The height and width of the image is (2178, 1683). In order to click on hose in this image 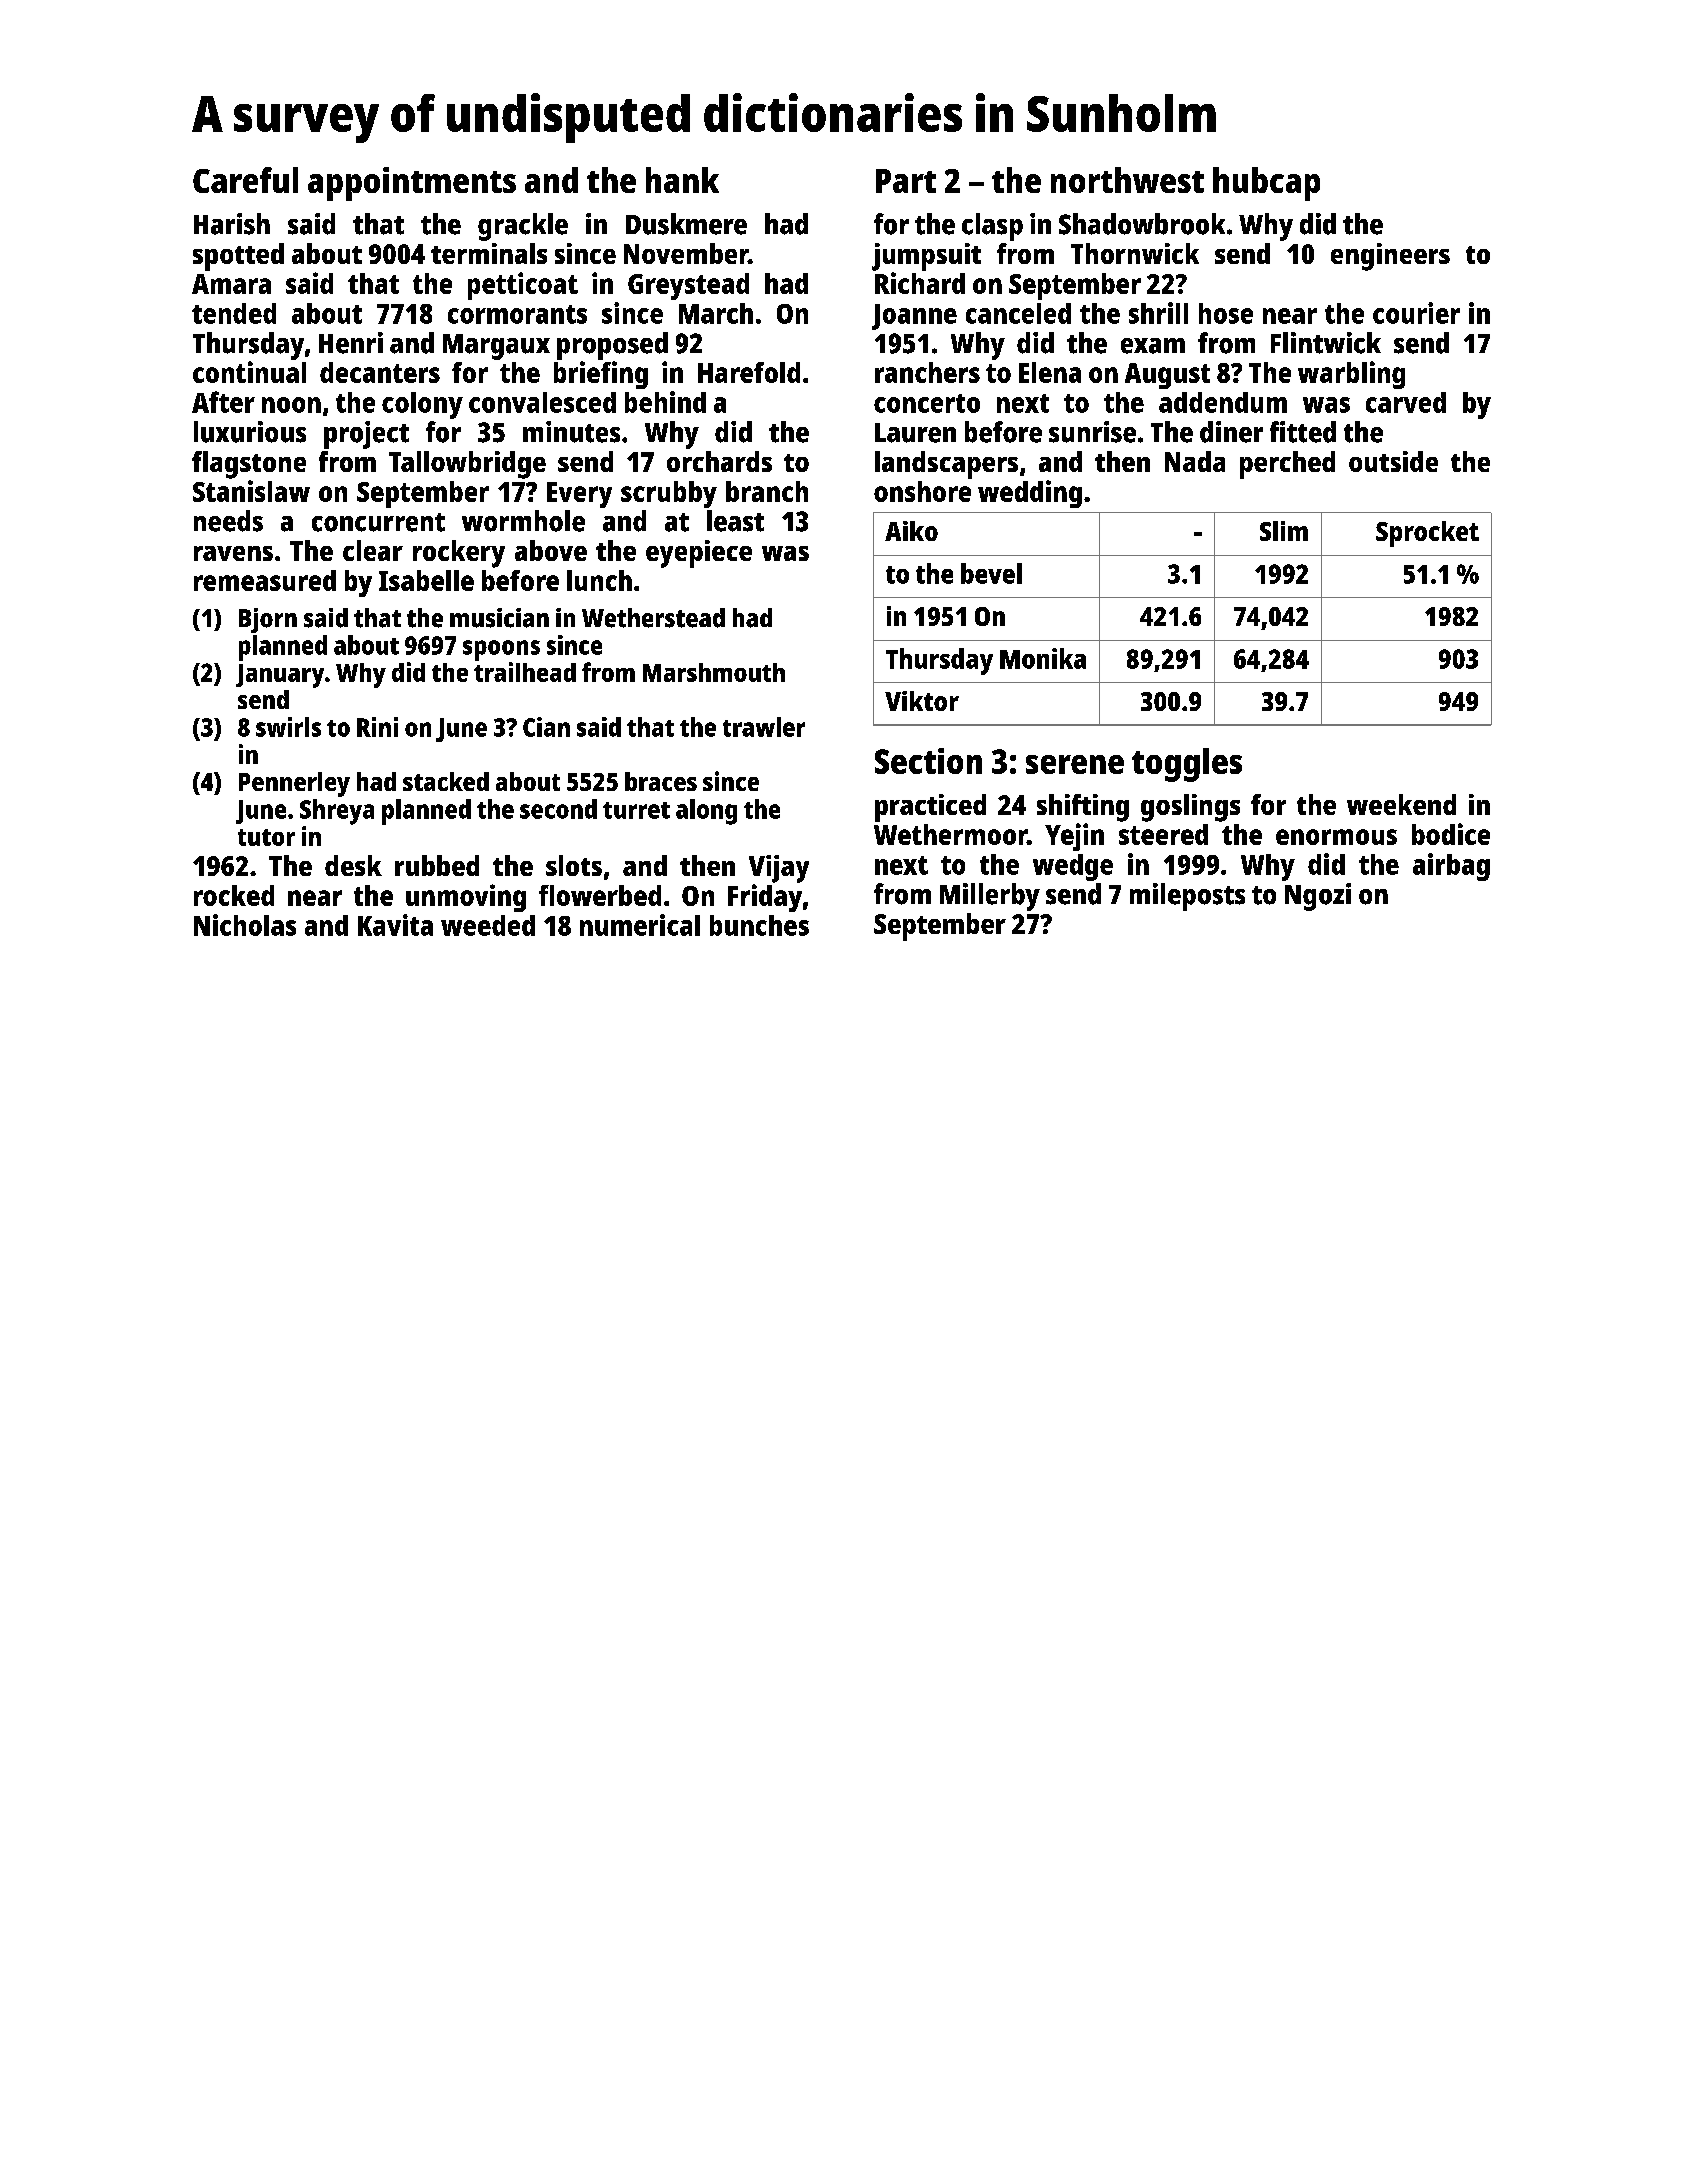, I will do `click(1226, 313)`.
